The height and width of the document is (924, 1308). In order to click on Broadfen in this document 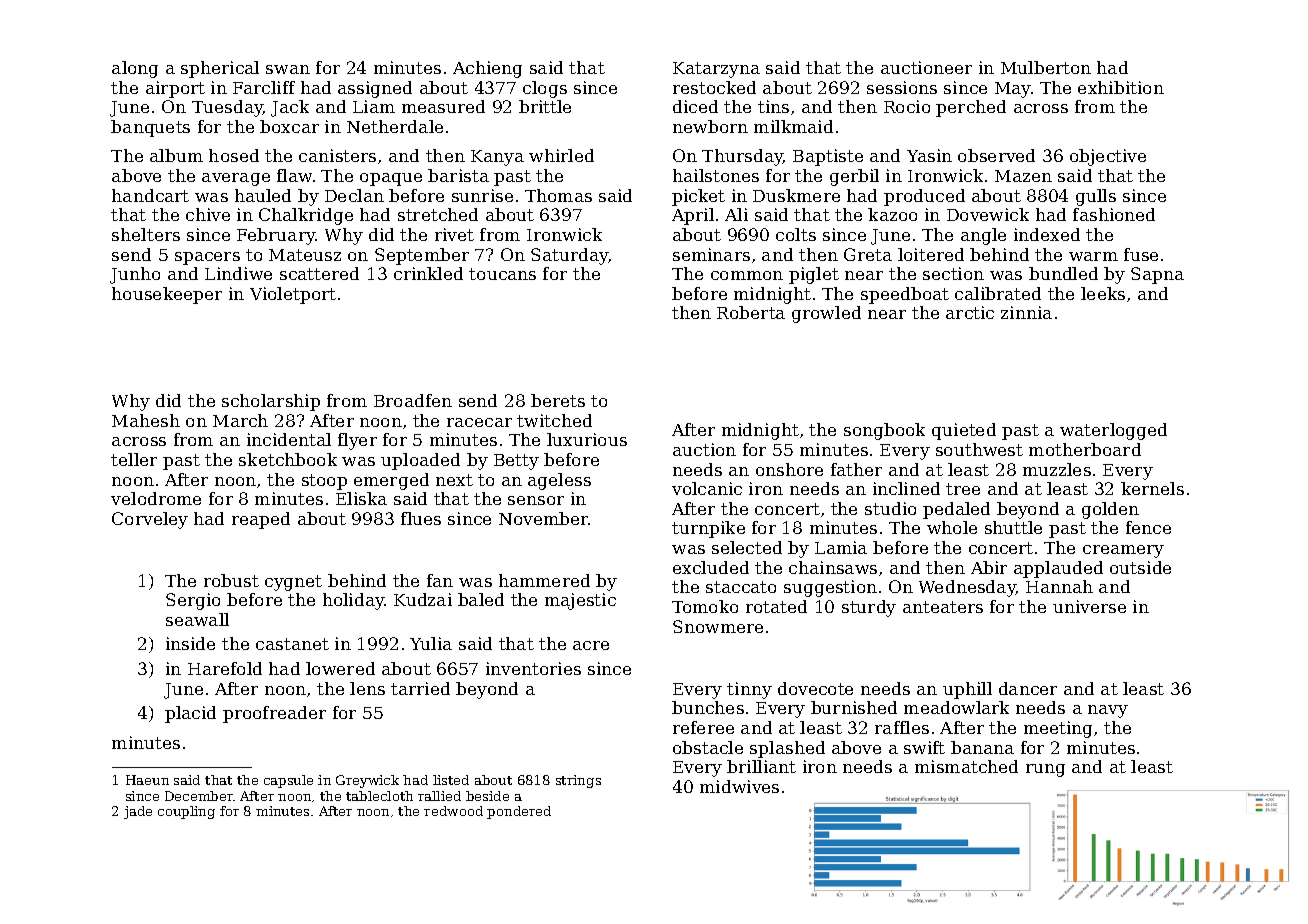, I will do `click(413, 400)`.
